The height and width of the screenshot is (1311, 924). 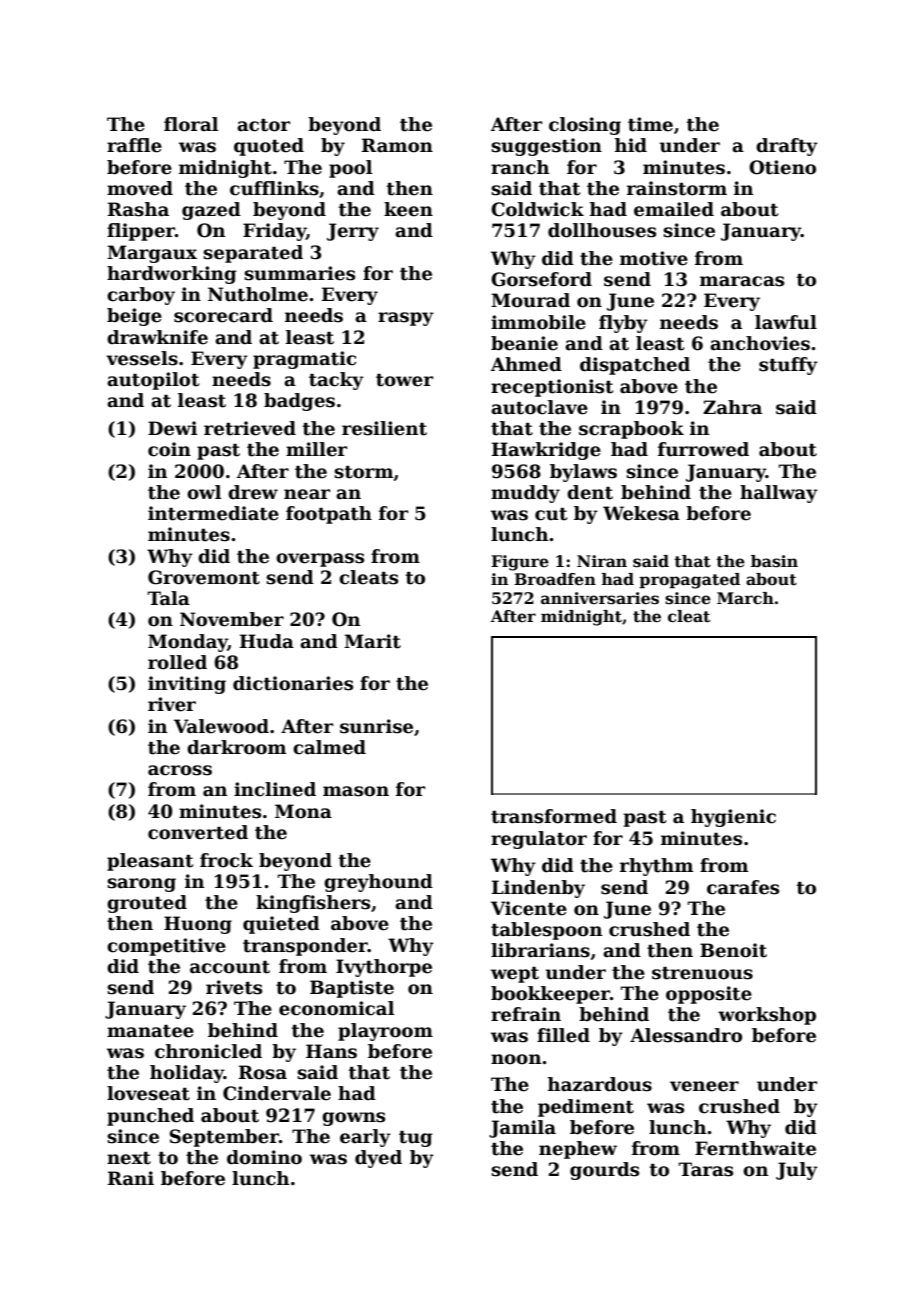 What do you see at coordinates (709, 995) in the screenshot?
I see `opposite` at bounding box center [709, 995].
